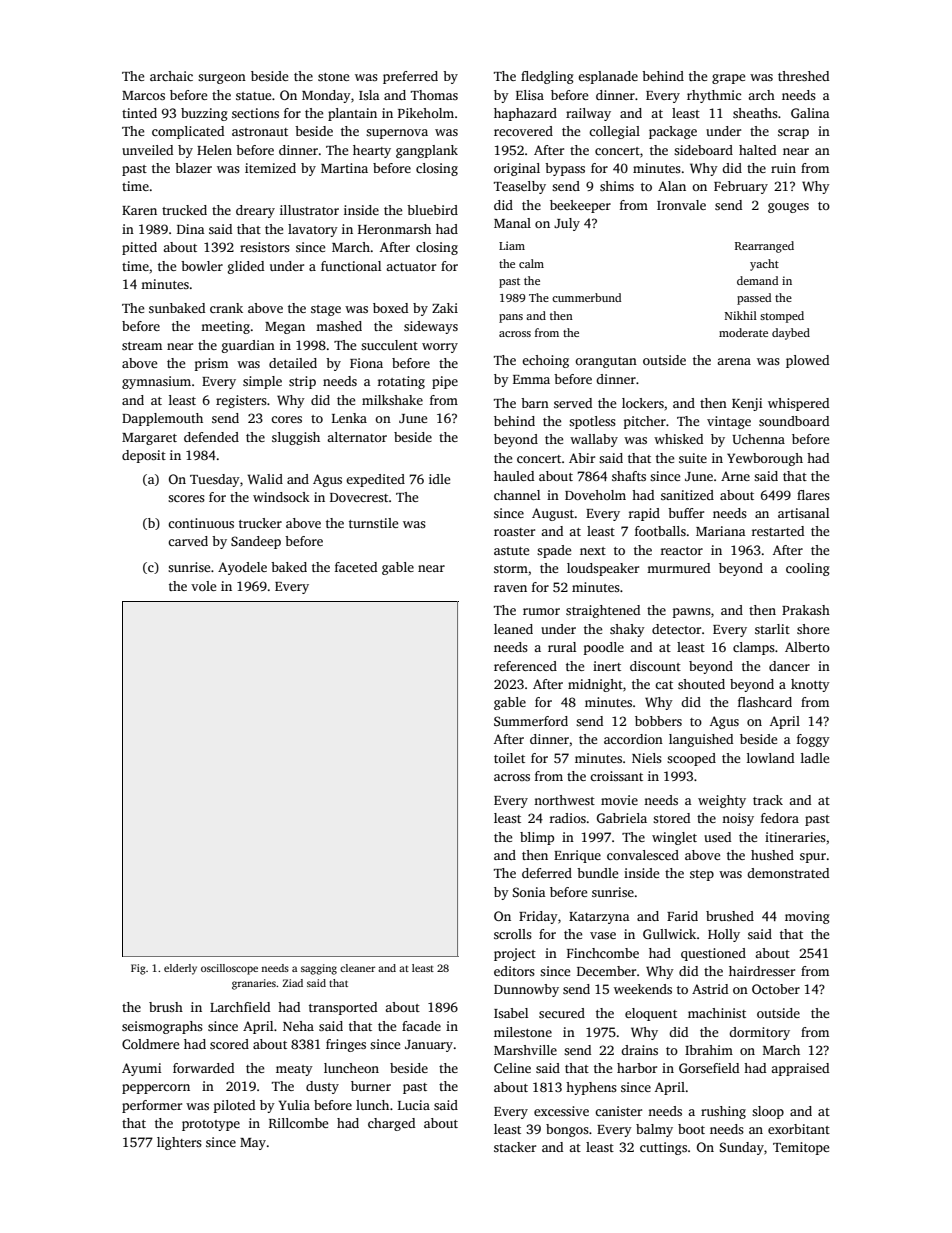 This screenshot has height=1233, width=952. Describe the element at coordinates (246, 267) in the screenshot. I see `glided` at that location.
